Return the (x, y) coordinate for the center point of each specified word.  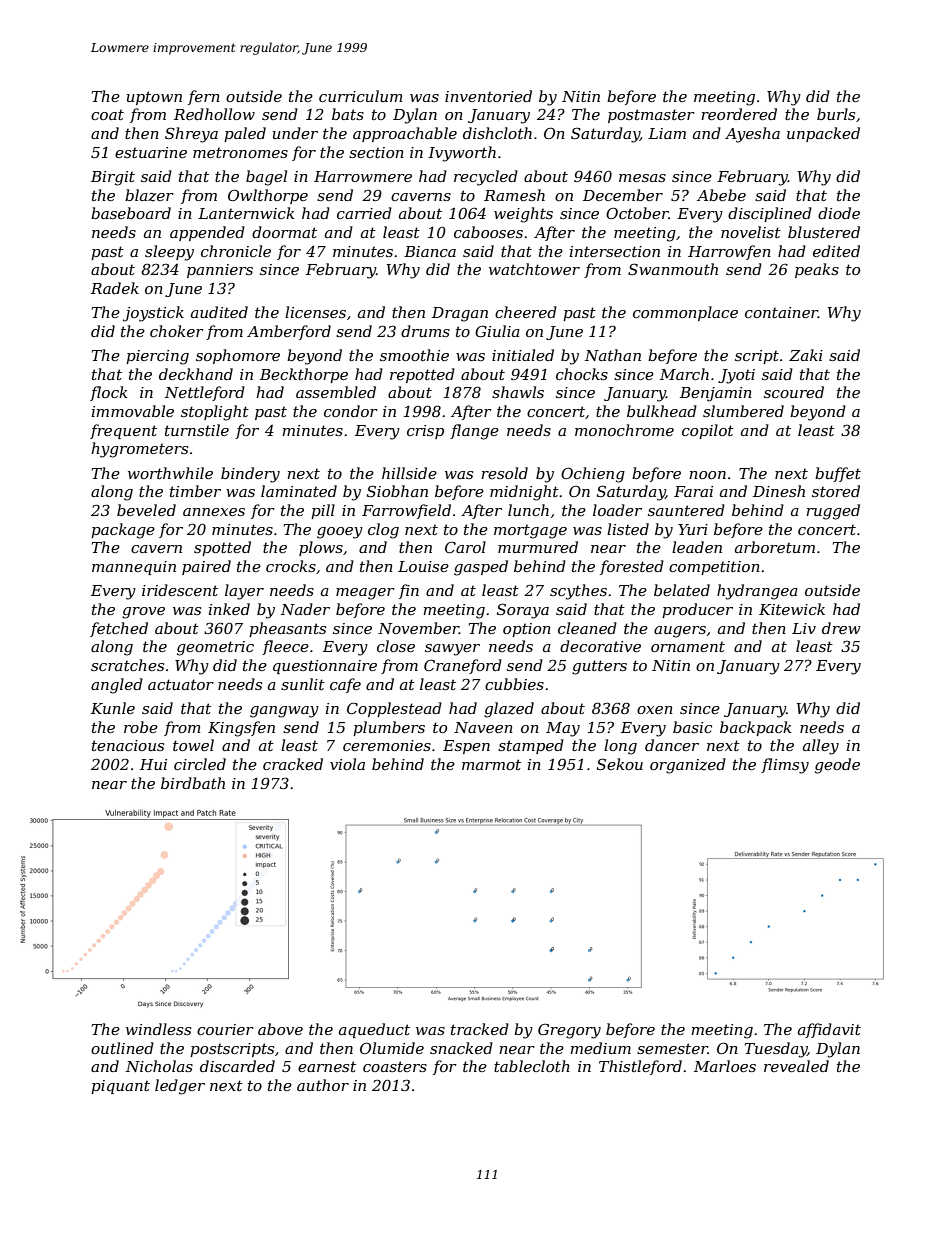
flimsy (785, 766)
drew (841, 628)
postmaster (651, 116)
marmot (491, 764)
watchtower (534, 269)
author (323, 1085)
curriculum (361, 96)
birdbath (193, 783)
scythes (578, 592)
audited (219, 312)
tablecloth (532, 1066)
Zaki (806, 355)
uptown (154, 98)
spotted (222, 548)
